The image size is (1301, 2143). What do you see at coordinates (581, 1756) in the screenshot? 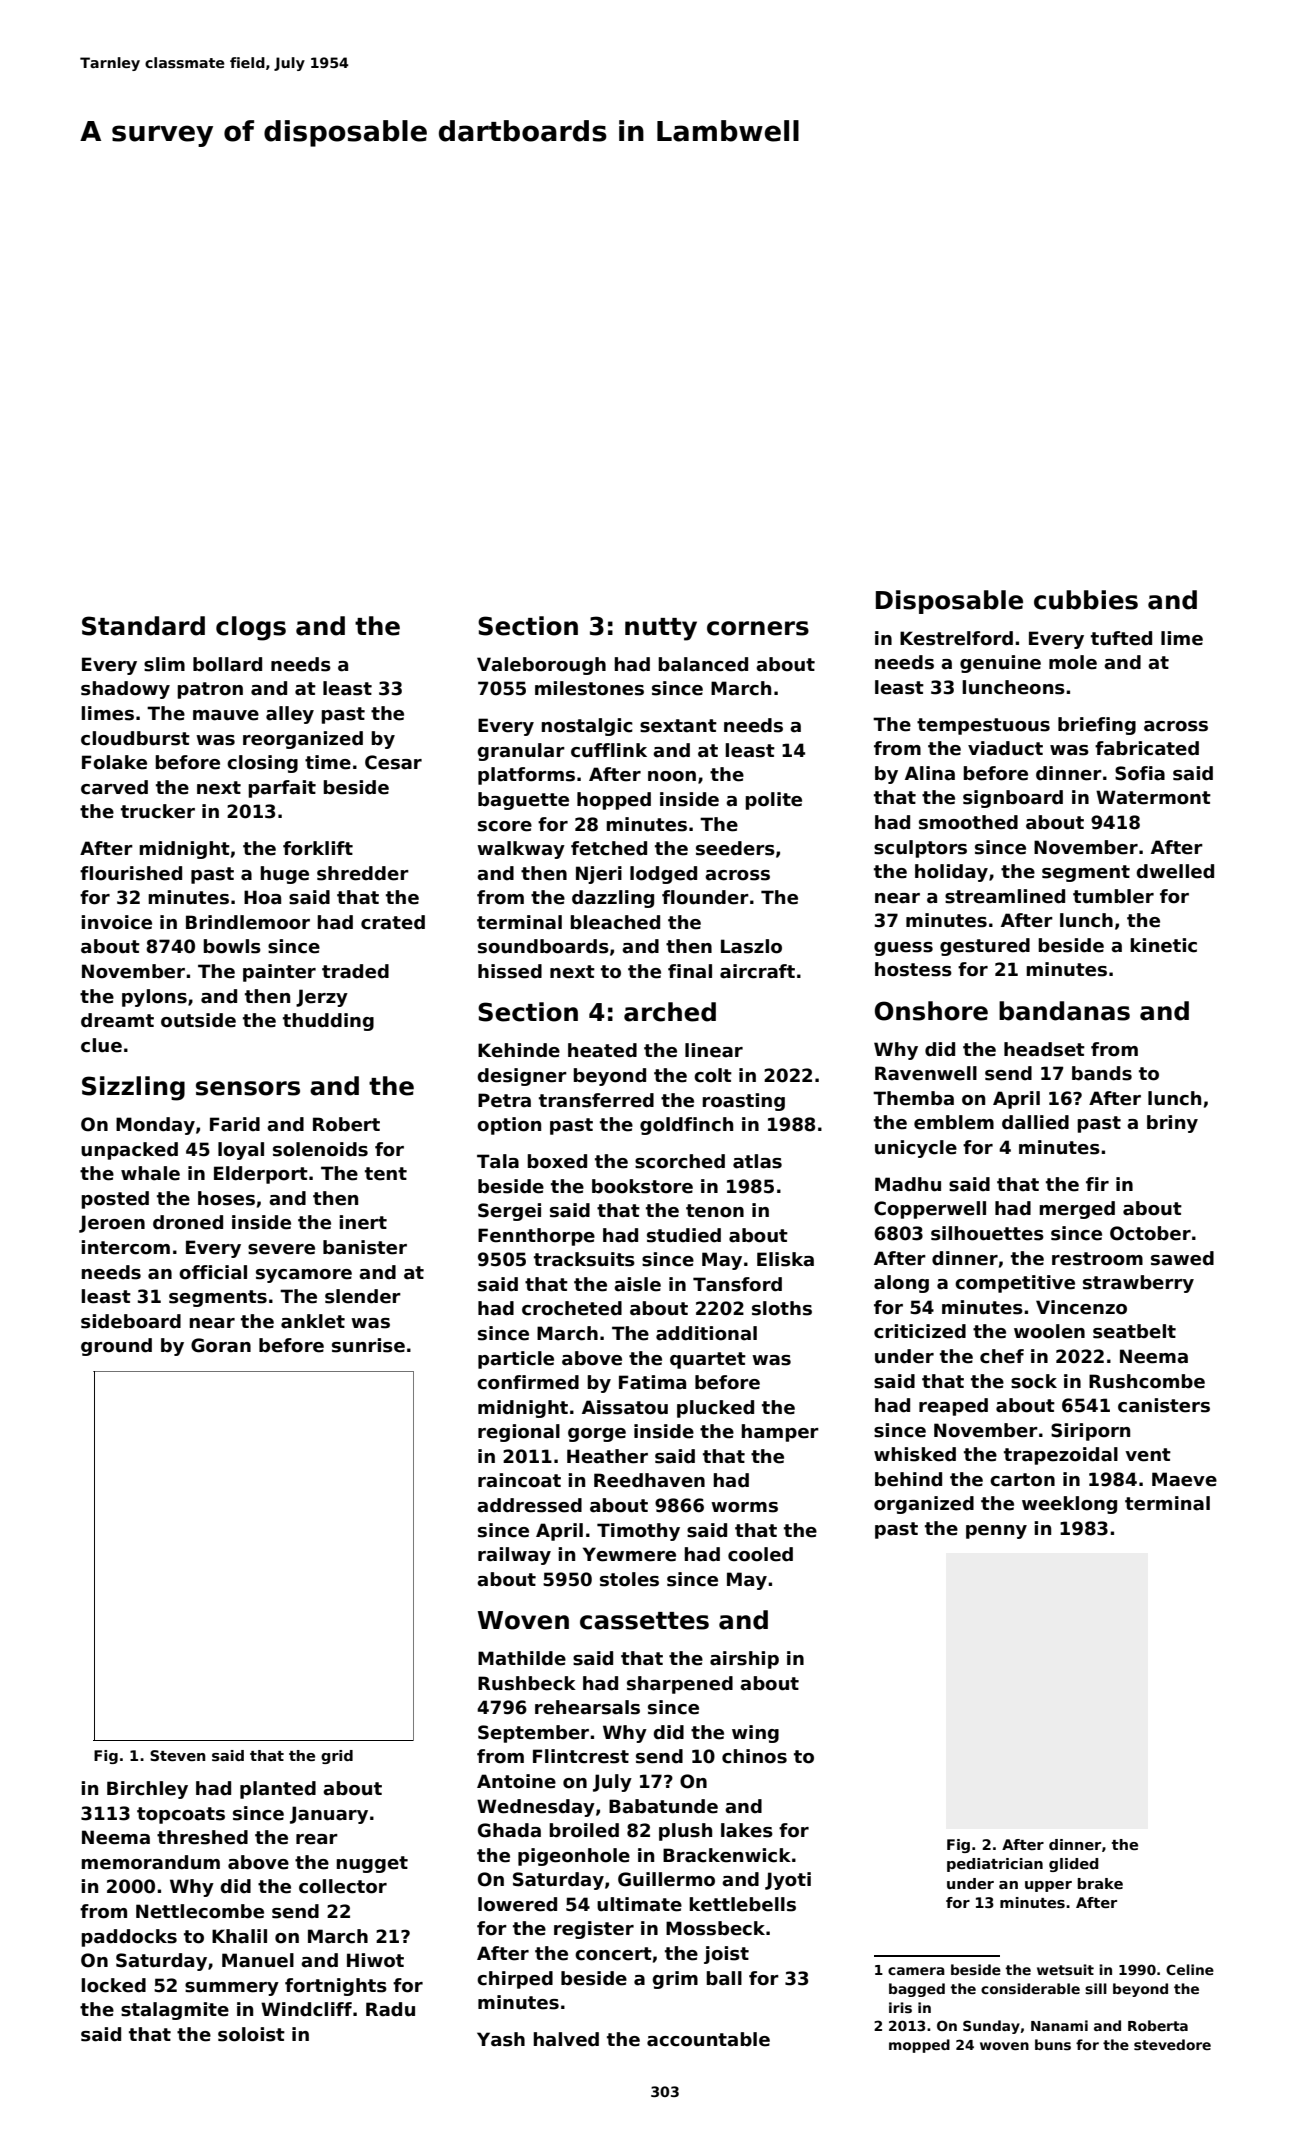
I see `Flintcrest` at bounding box center [581, 1756].
